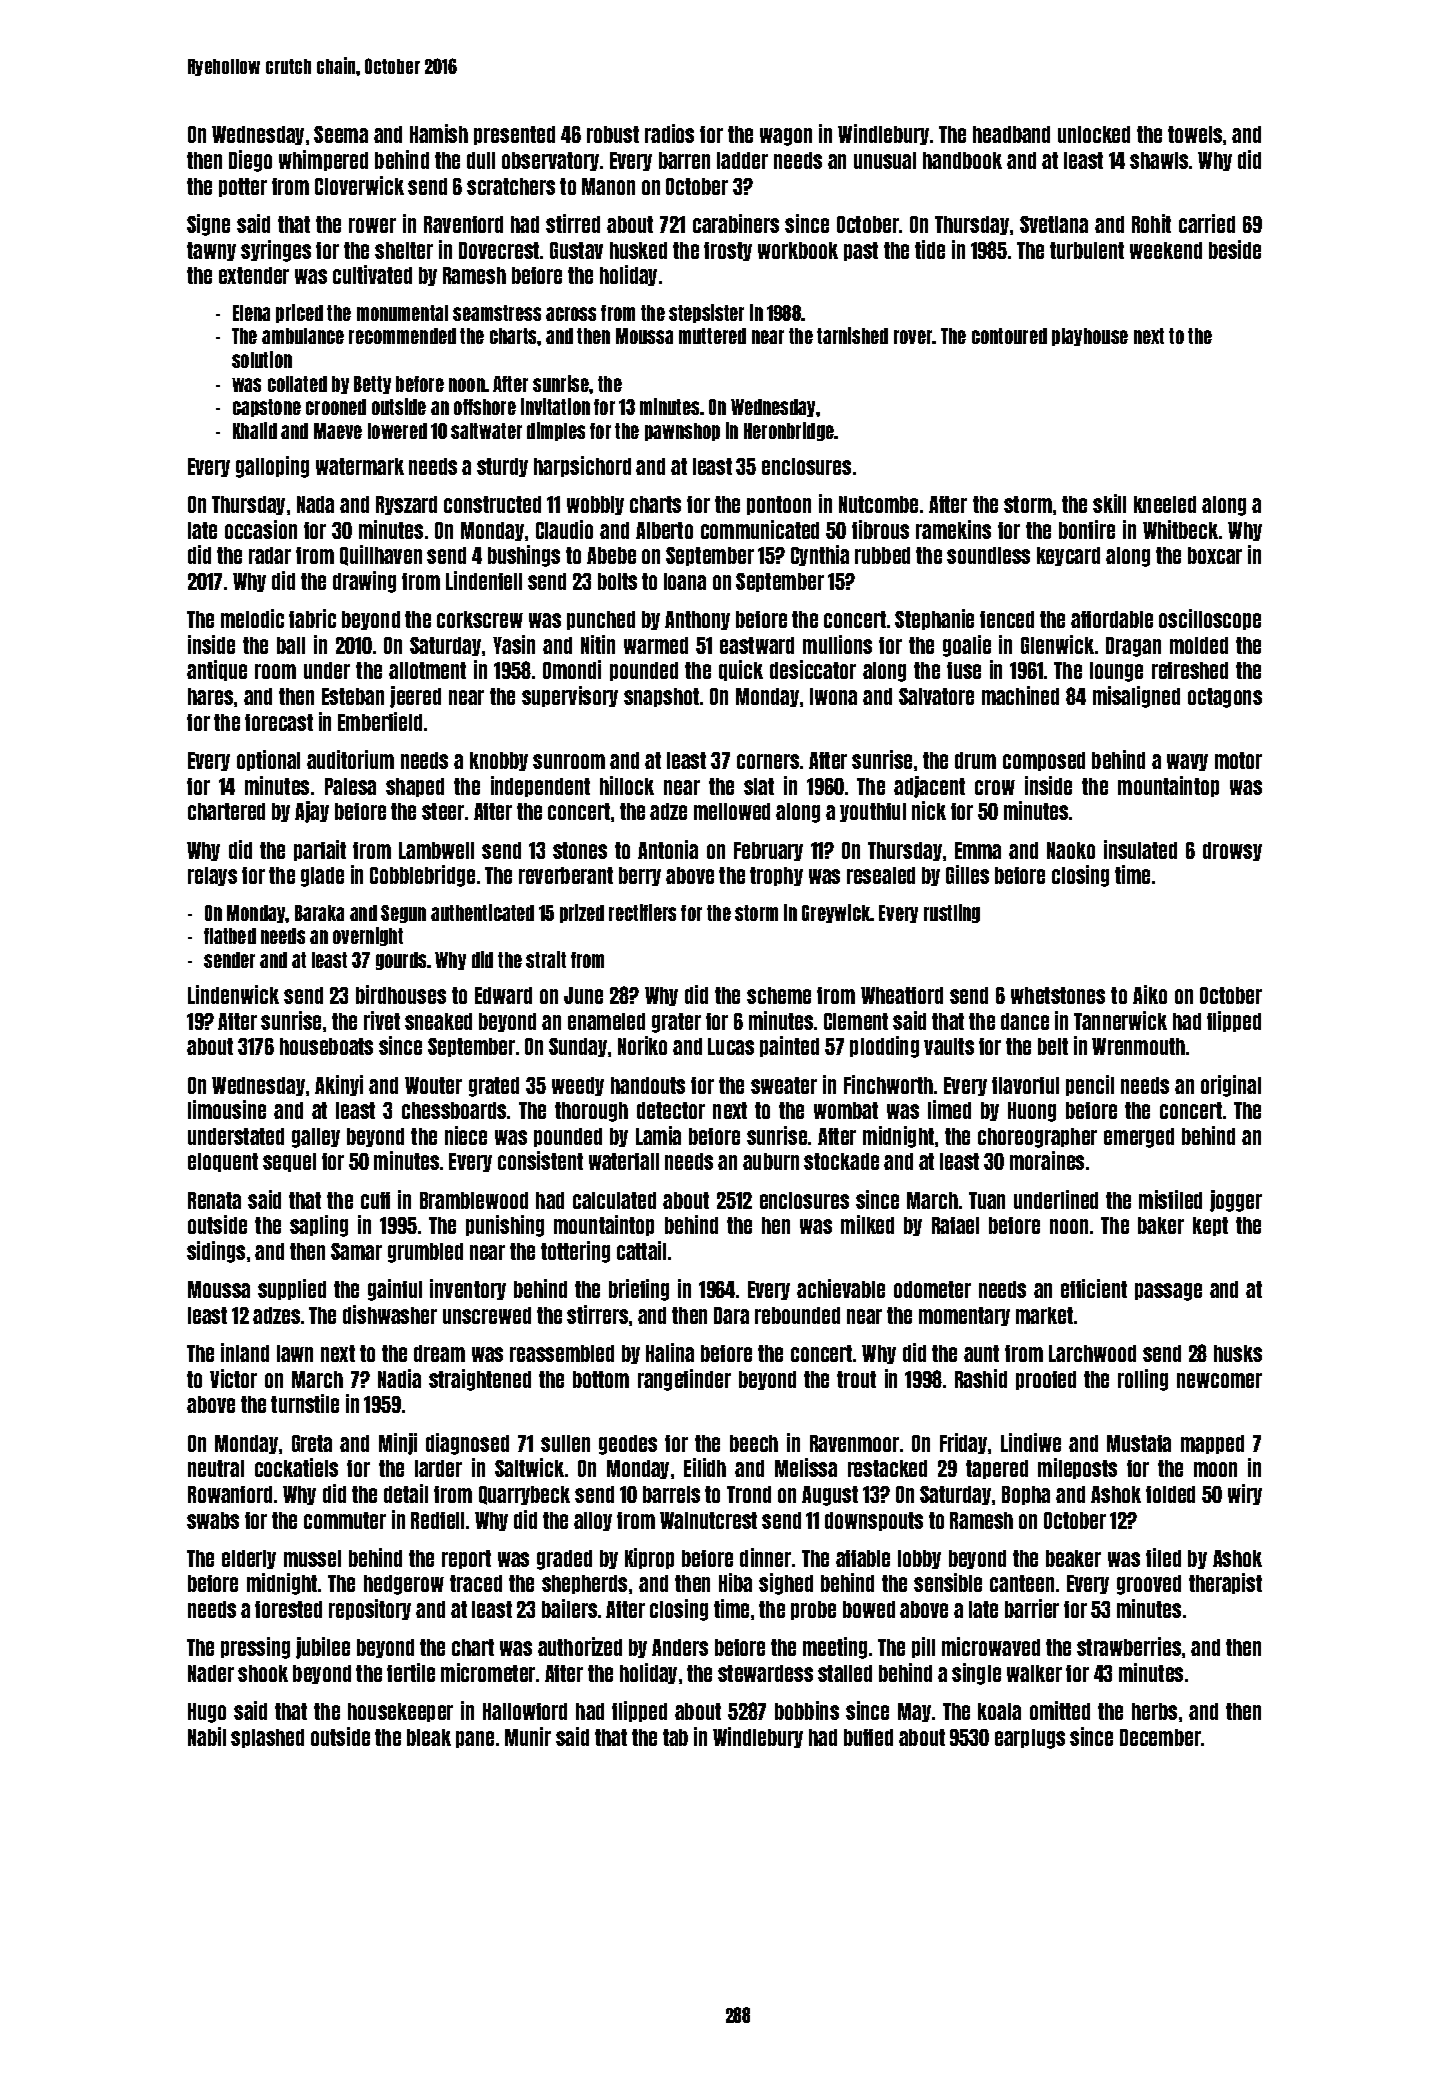 This image has height=2100, width=1450. What do you see at coordinates (255, 430) in the image?
I see `Khalid` at bounding box center [255, 430].
